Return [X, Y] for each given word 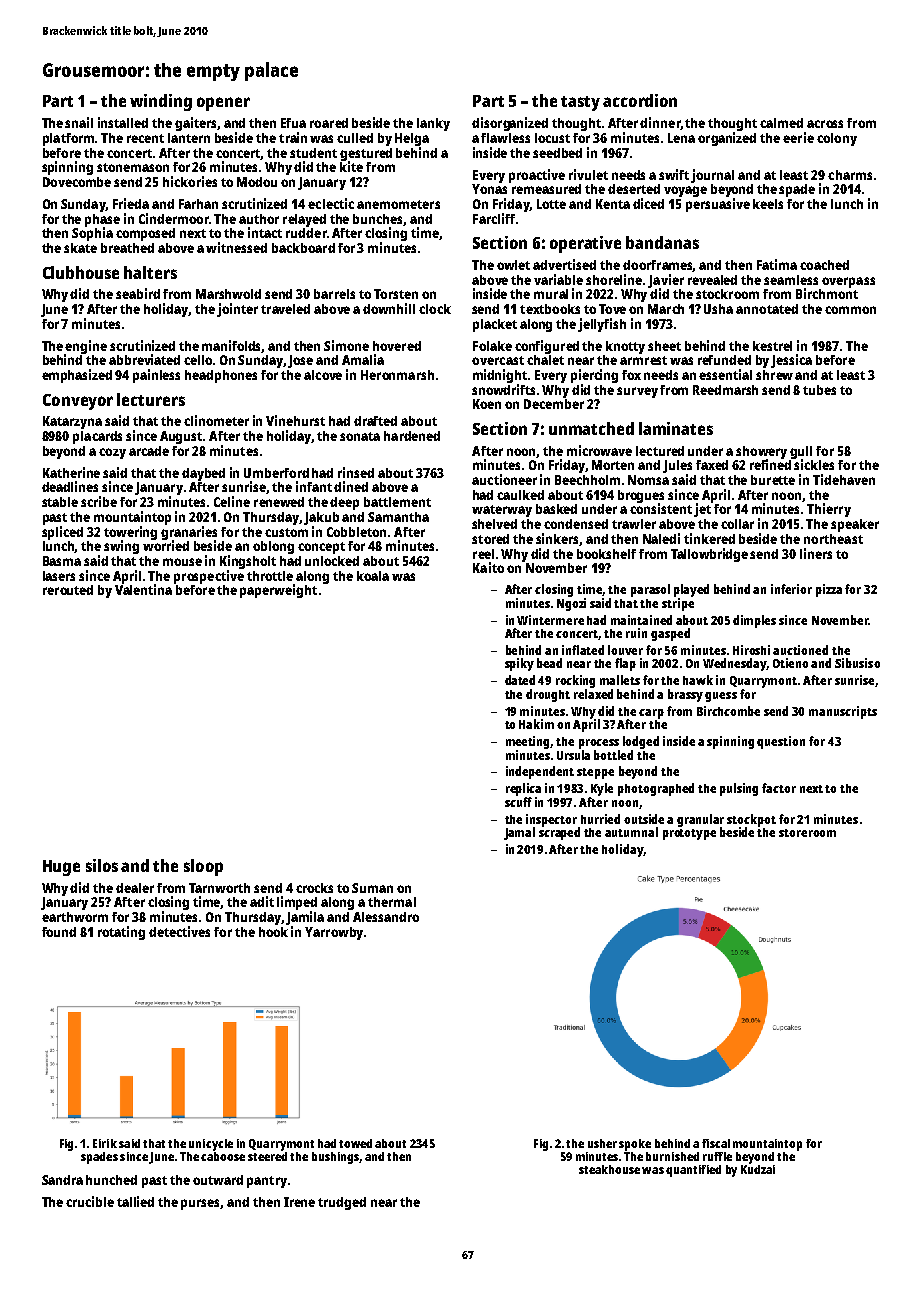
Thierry [829, 510]
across [825, 124]
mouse [182, 562]
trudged [342, 1203]
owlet [513, 265]
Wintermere [550, 620]
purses [201, 1204]
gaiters [196, 124]
